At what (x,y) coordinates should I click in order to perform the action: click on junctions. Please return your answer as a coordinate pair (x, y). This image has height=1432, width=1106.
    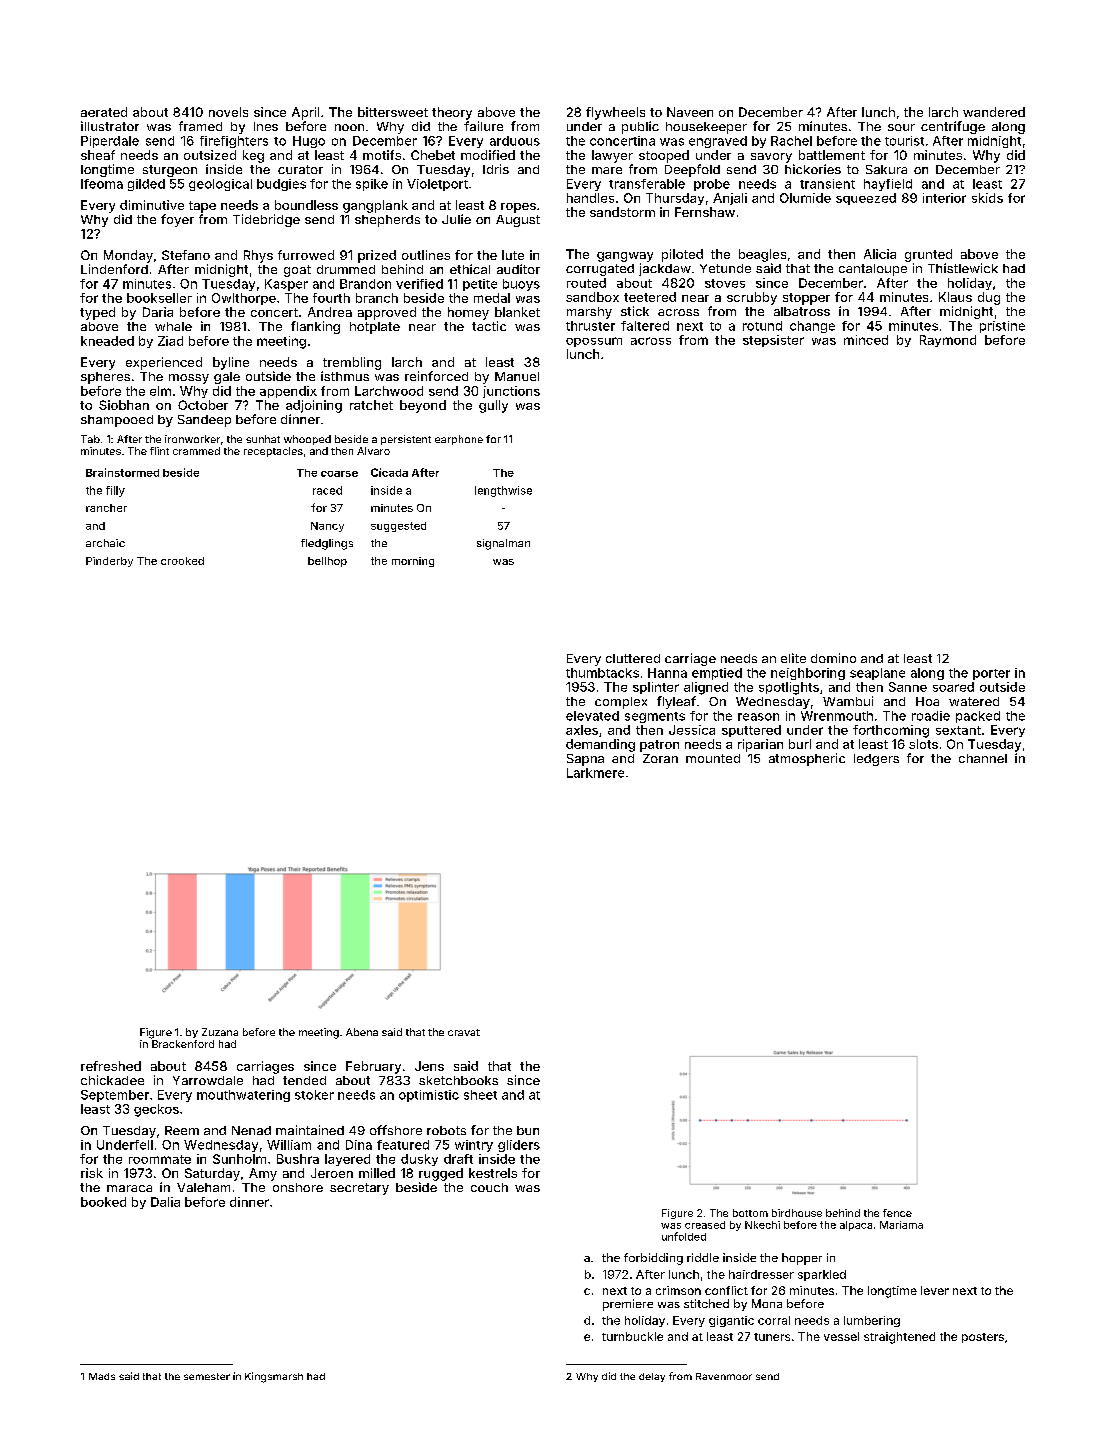
    Looking at the image, I should click on (511, 392).
